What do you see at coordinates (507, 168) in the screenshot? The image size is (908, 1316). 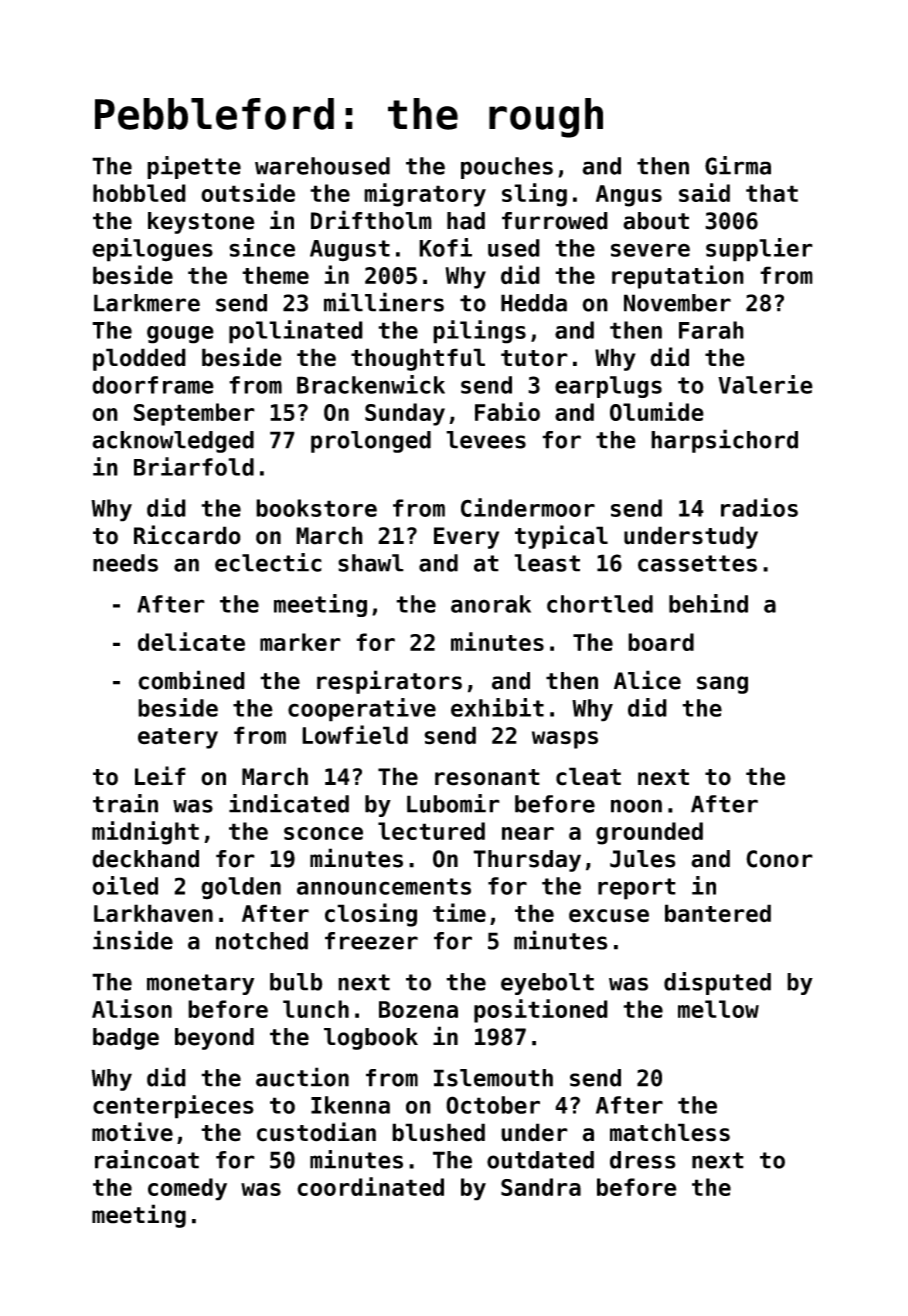 I see `pouches` at bounding box center [507, 168].
